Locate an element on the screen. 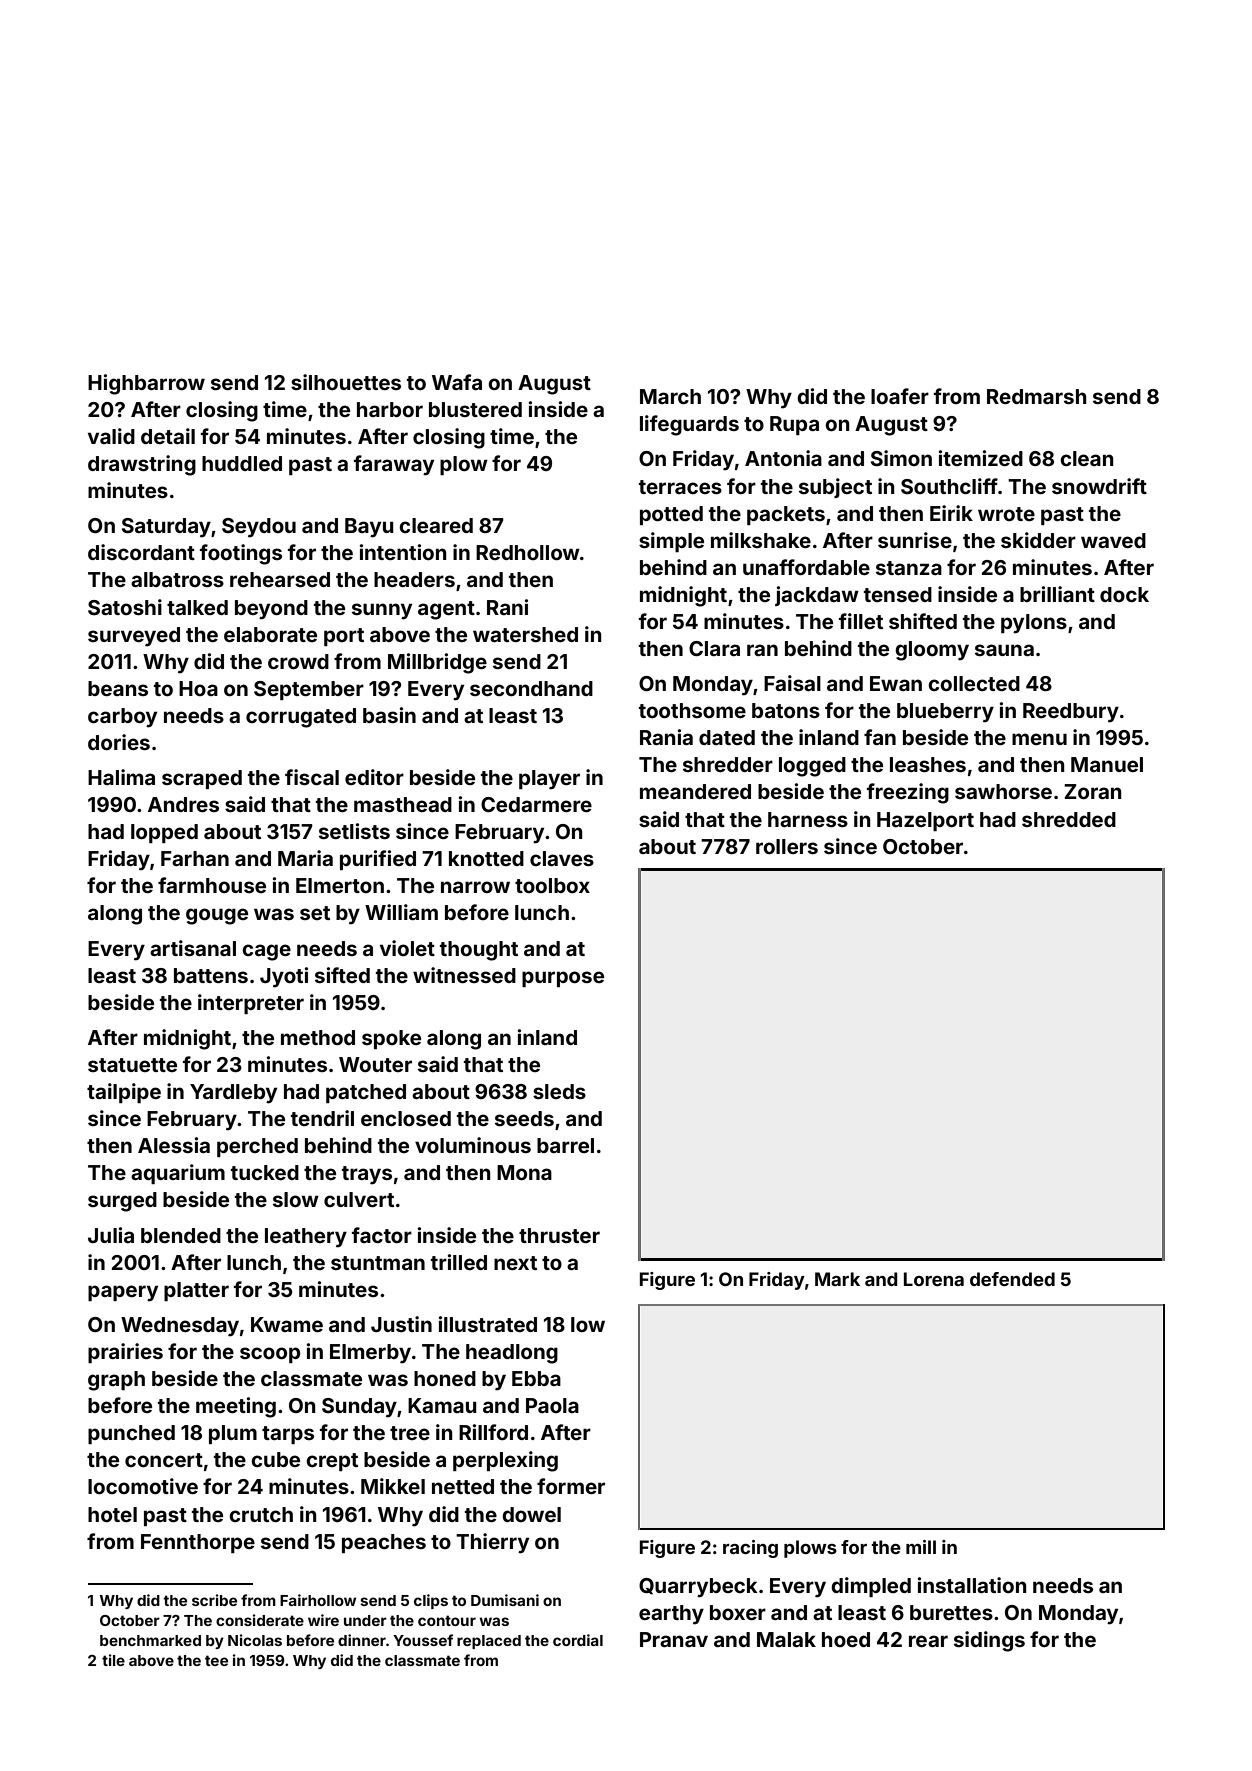 The height and width of the screenshot is (1771, 1252). Rupa is located at coordinates (794, 425).
